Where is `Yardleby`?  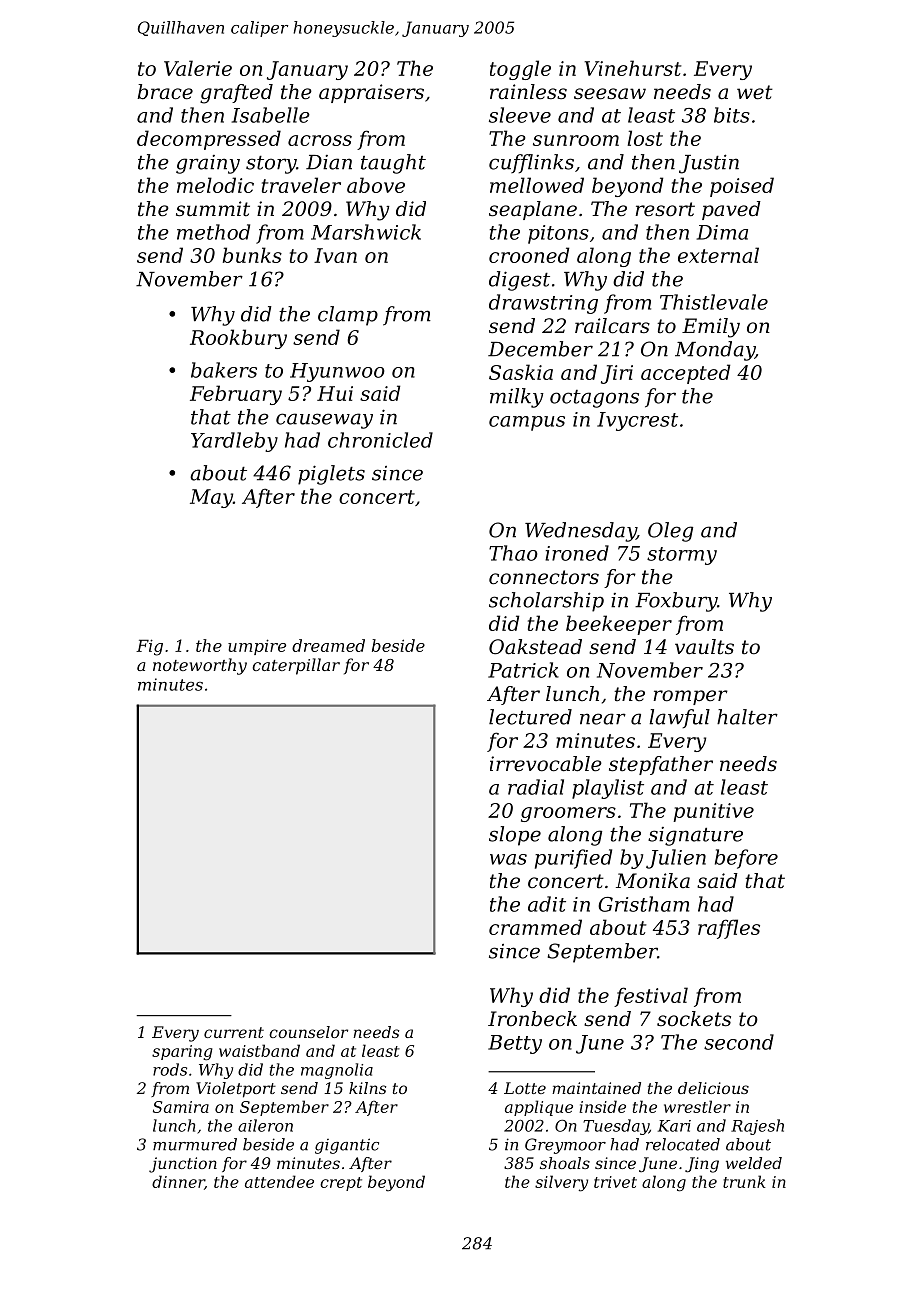 Yardleby is located at coordinates (234, 442).
